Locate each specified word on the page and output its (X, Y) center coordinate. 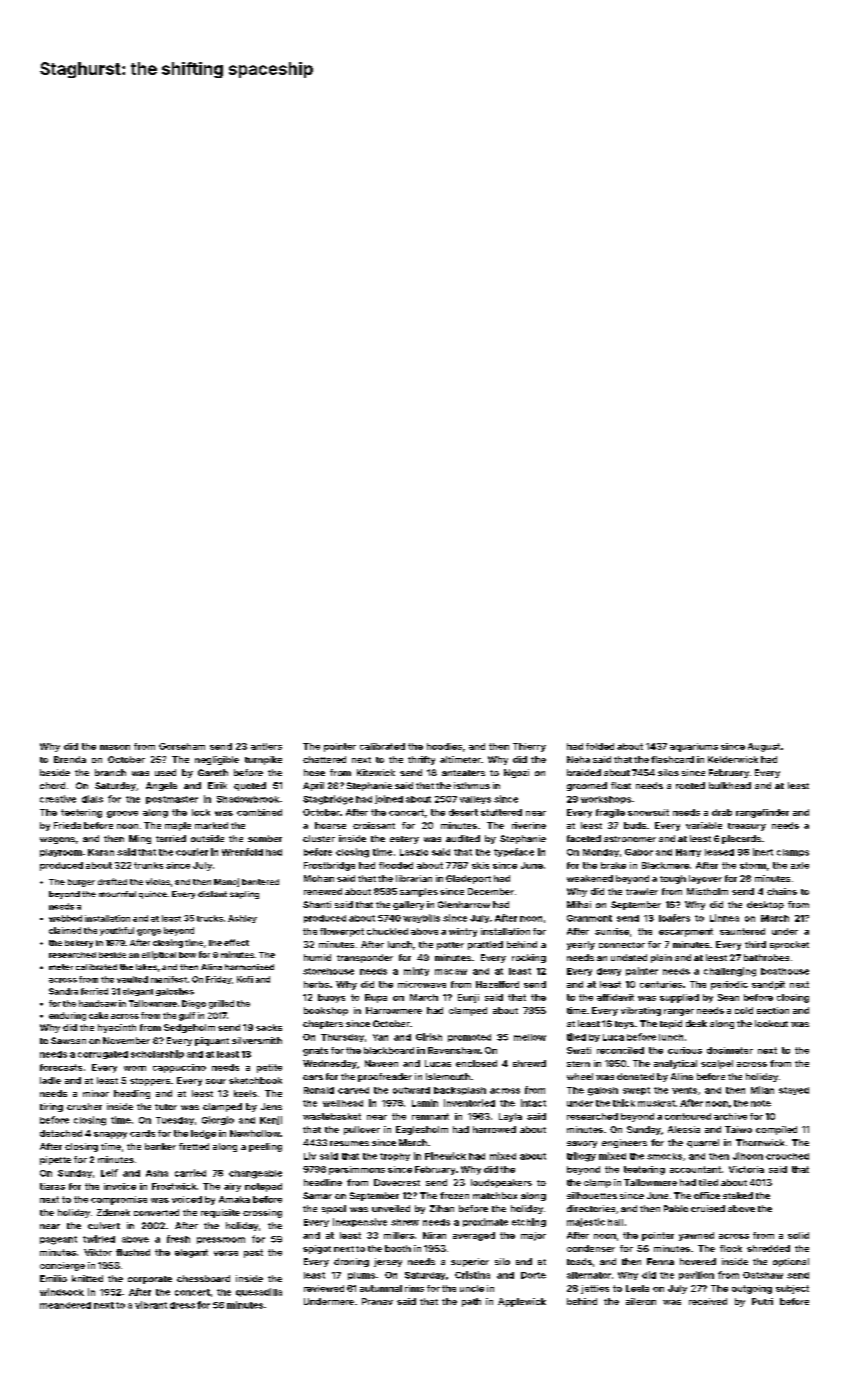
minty (416, 971)
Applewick (522, 1302)
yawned (696, 1236)
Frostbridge (329, 866)
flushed (133, 1252)
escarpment (686, 932)
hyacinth (117, 1028)
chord (52, 785)
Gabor (639, 852)
